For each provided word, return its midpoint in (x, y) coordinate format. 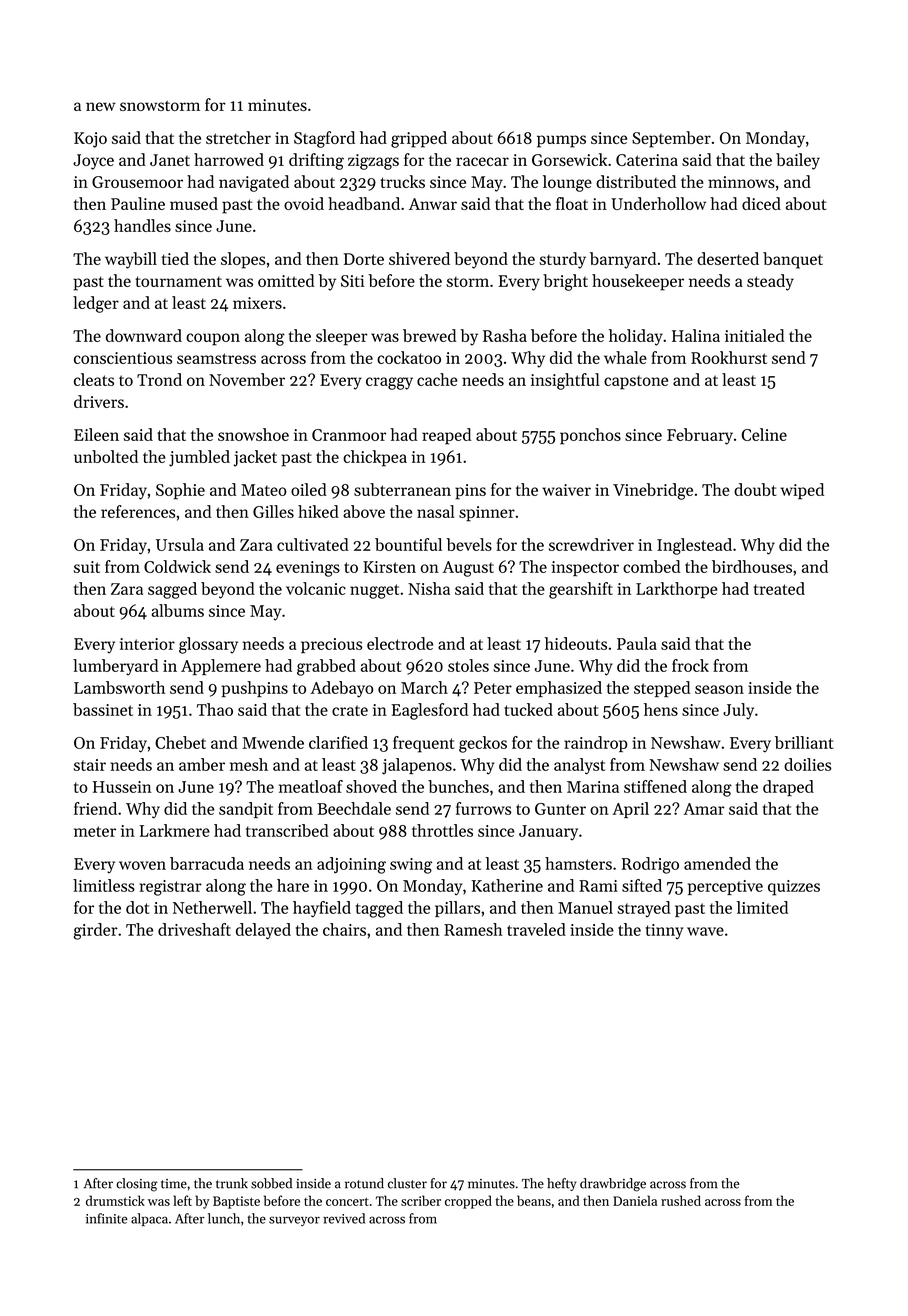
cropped (468, 1202)
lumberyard (116, 667)
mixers (257, 303)
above (364, 511)
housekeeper (638, 282)
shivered (419, 258)
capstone (636, 383)
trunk (232, 1183)
